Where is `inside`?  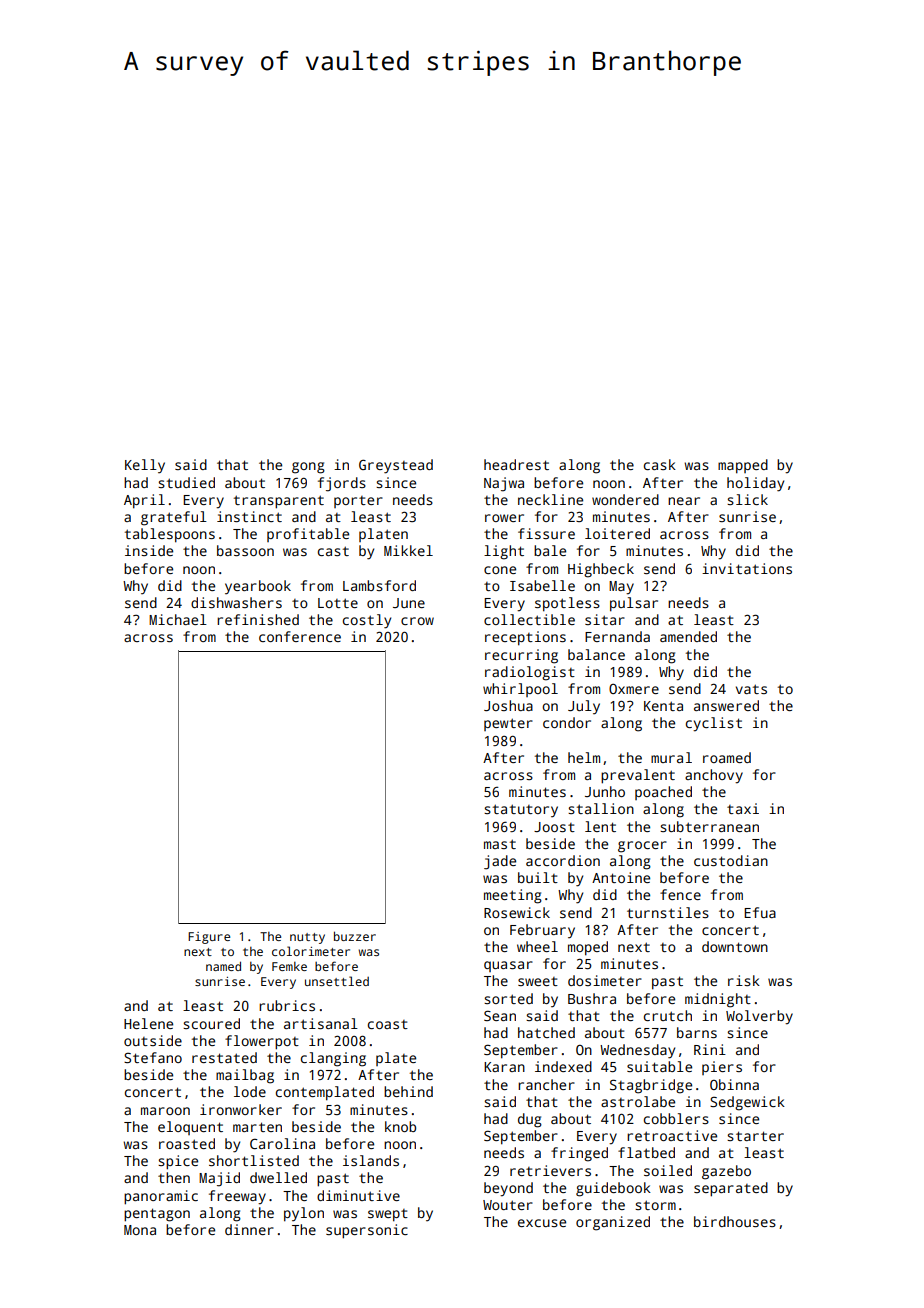 inside is located at coordinates (149, 550).
